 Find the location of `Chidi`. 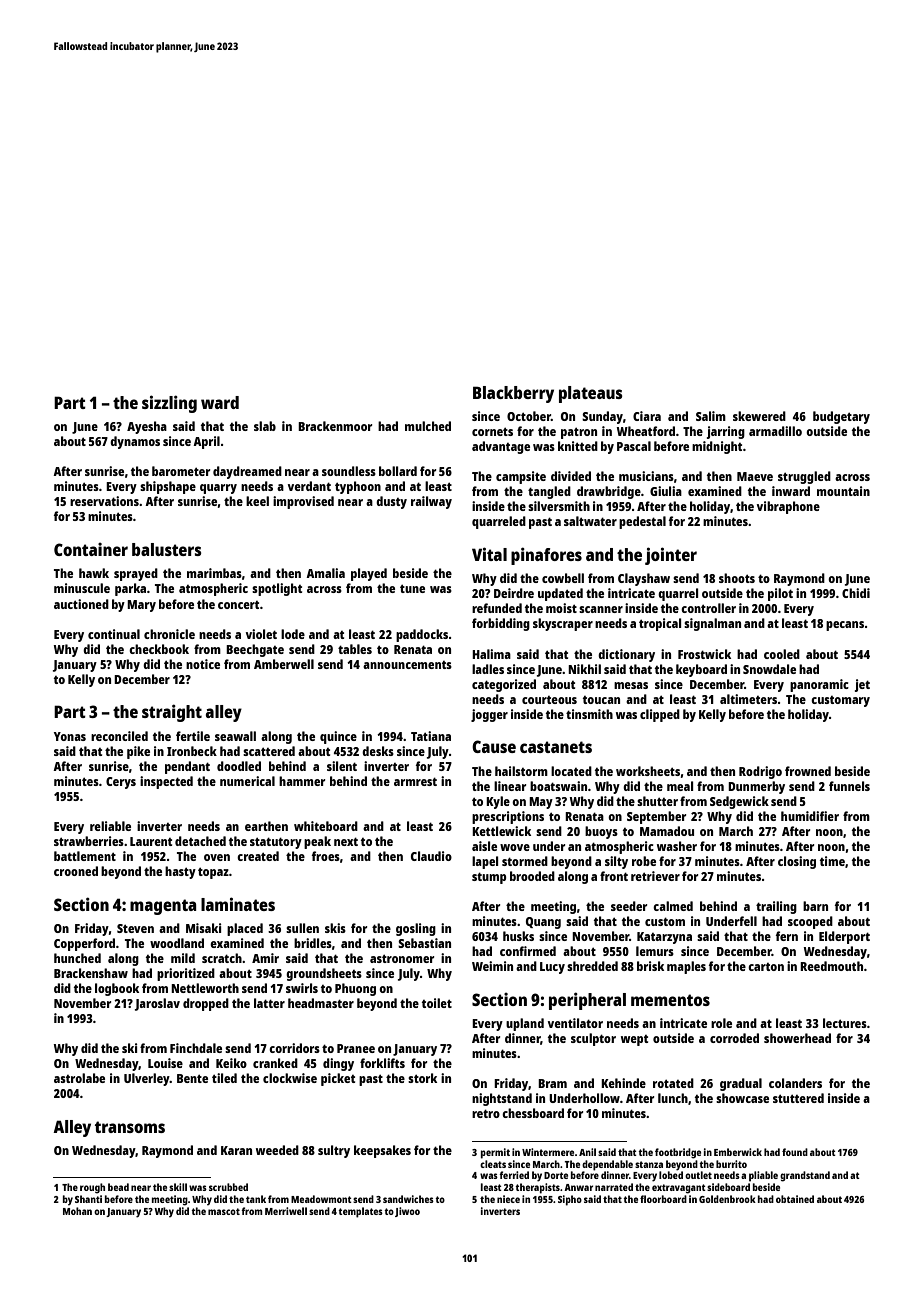

Chidi is located at coordinates (856, 593).
